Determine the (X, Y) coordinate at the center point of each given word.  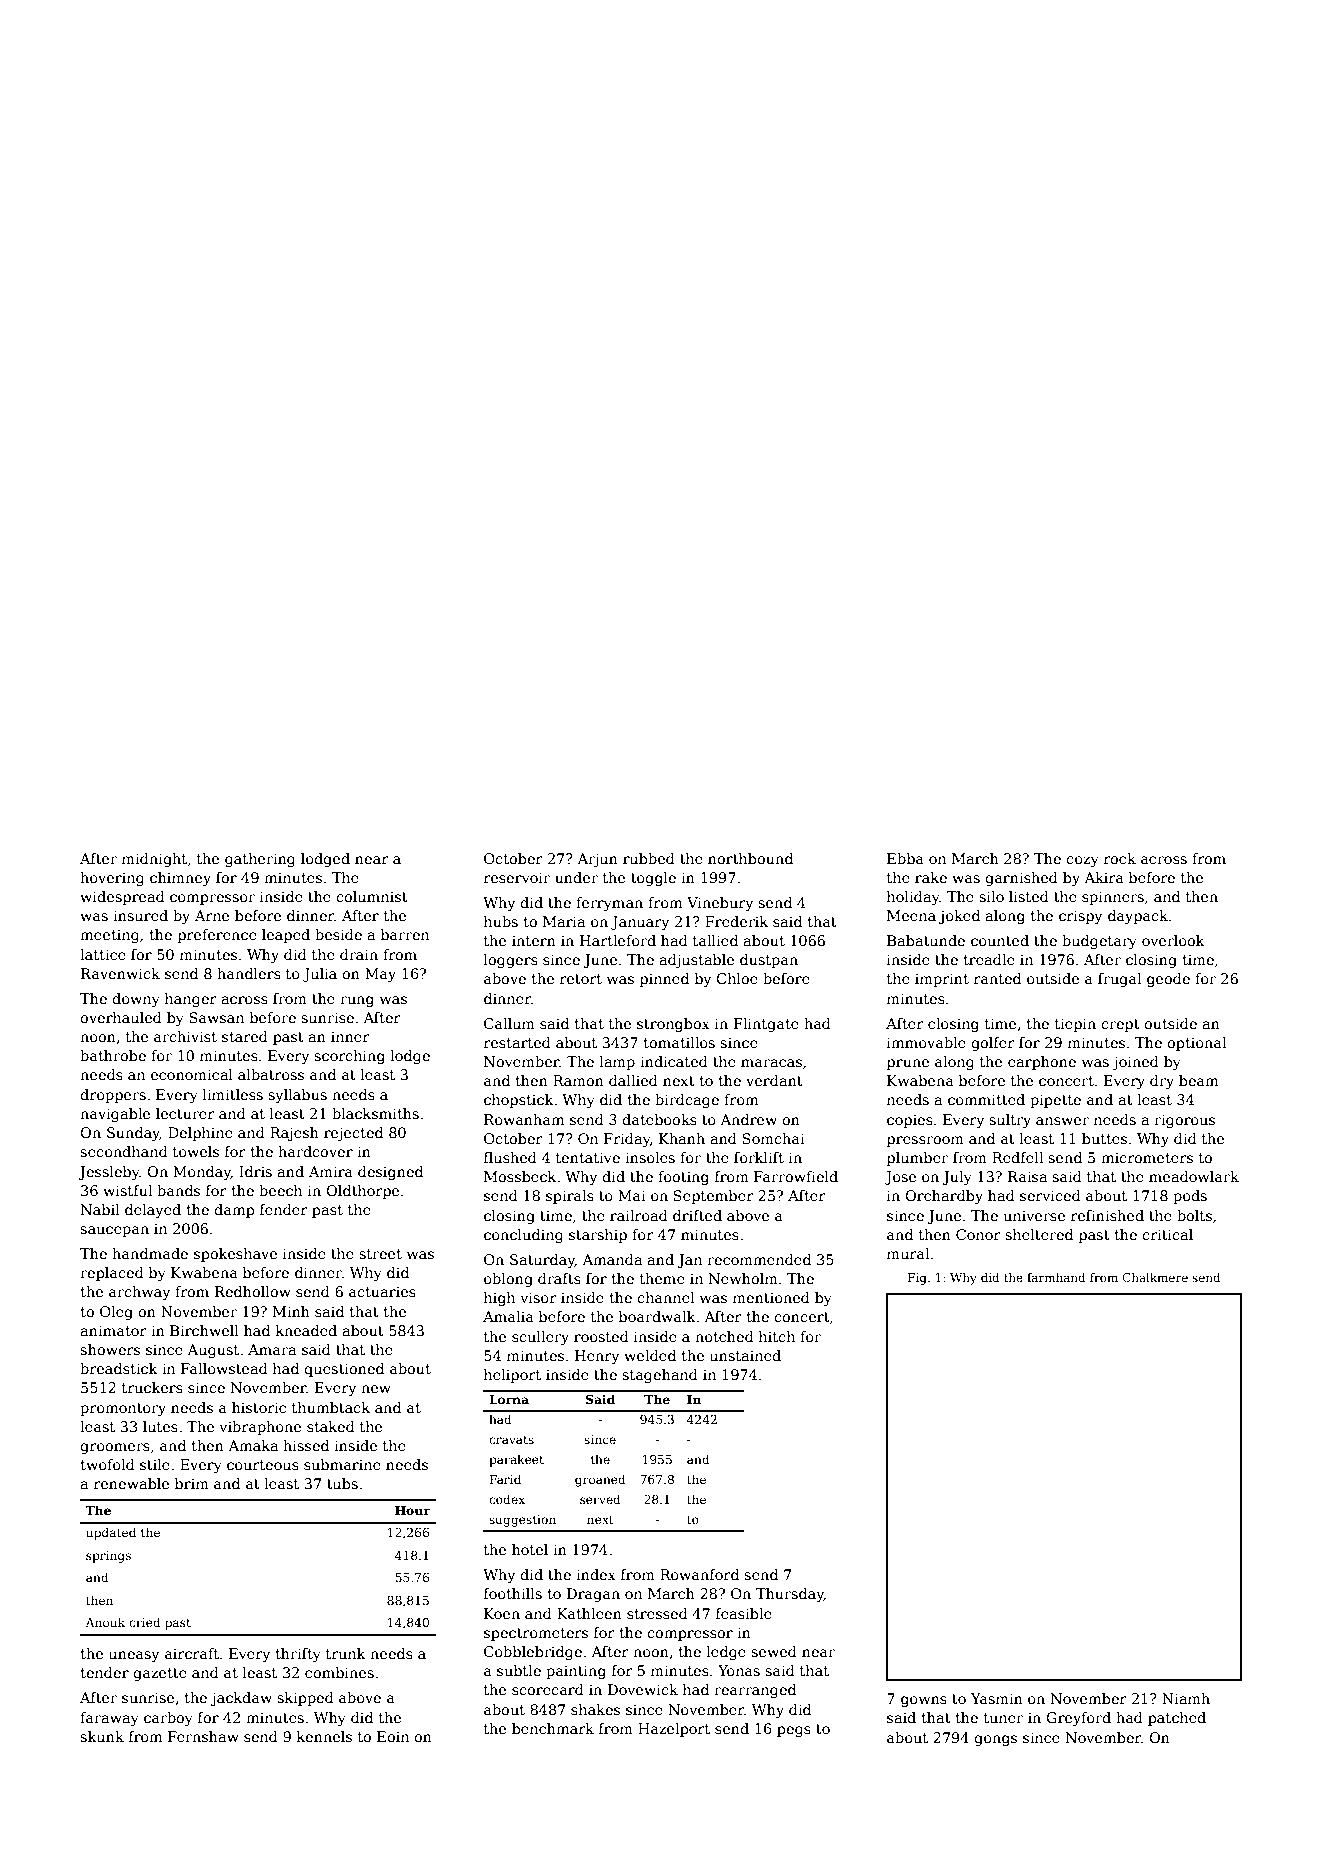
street (380, 1254)
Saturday (542, 1261)
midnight (154, 860)
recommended (759, 1259)
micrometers (1147, 1157)
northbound (750, 858)
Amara (272, 1349)
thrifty (298, 1655)
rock (1120, 858)
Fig (917, 1279)
